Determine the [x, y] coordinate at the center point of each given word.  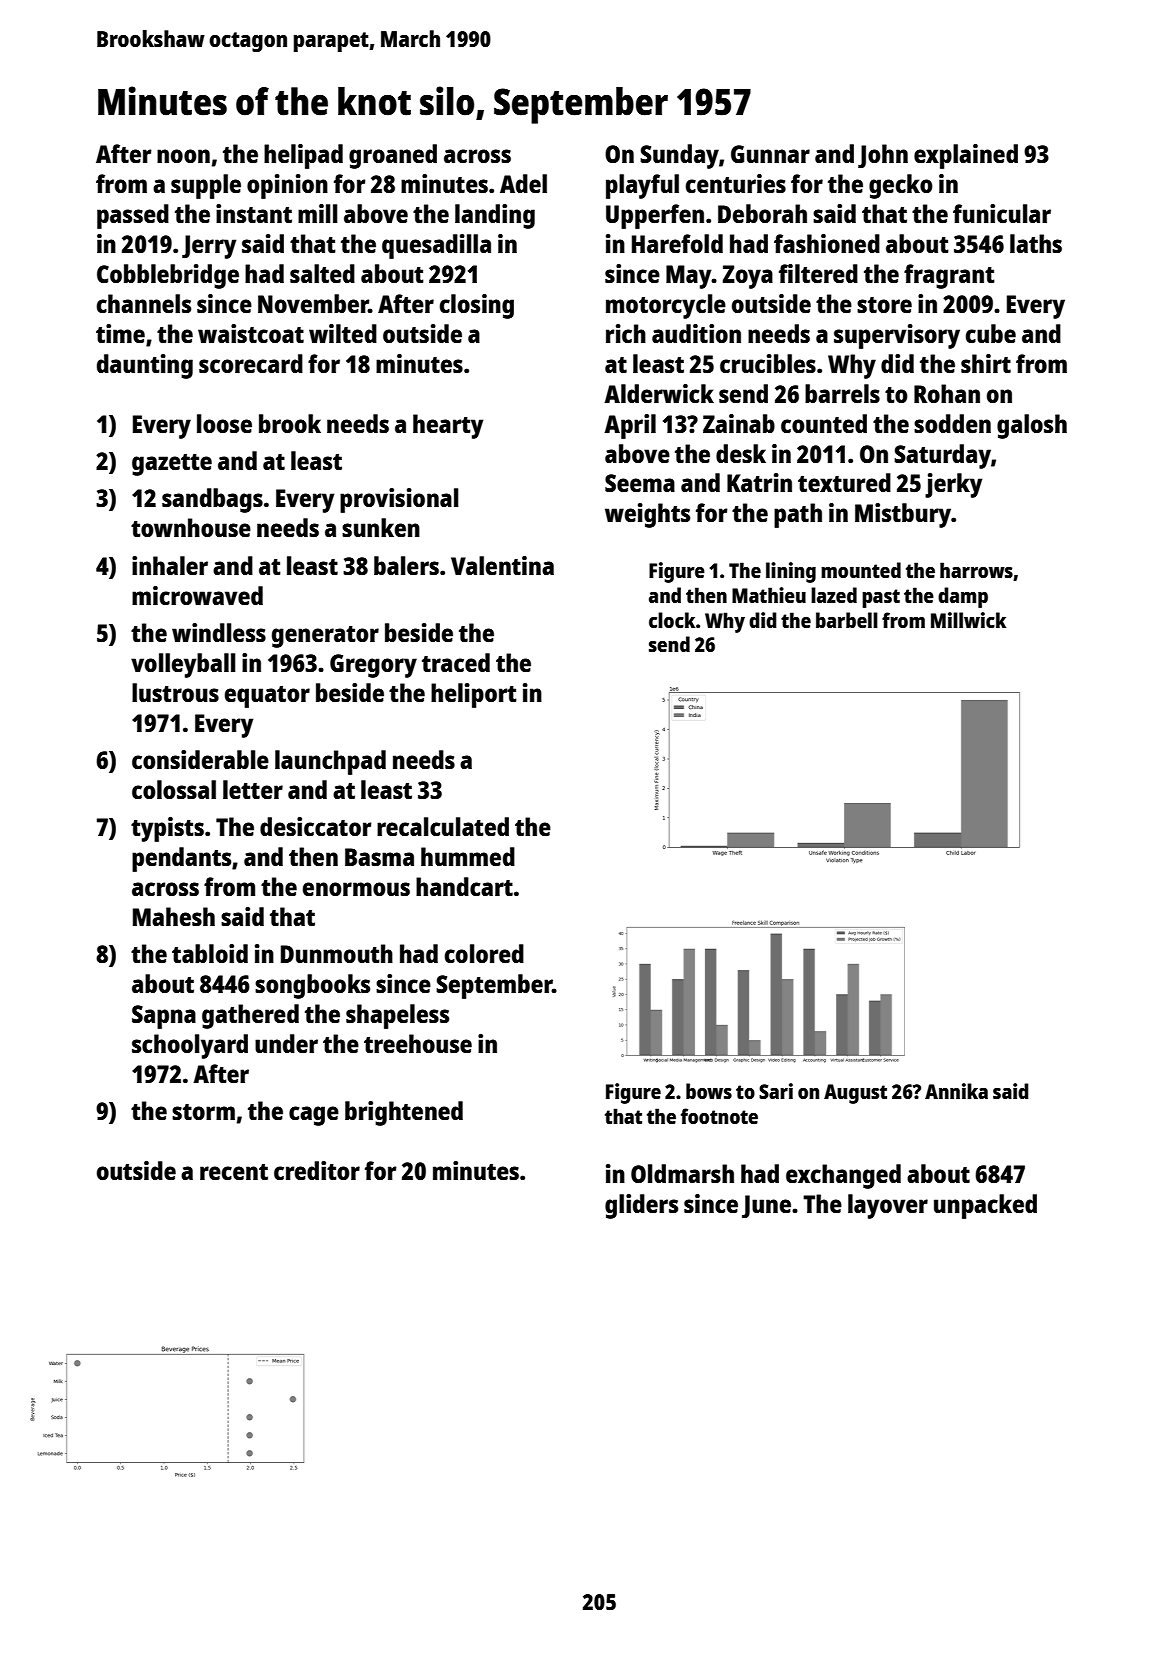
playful [642, 186]
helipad [303, 156]
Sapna [164, 1017]
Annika [956, 1091]
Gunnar [770, 154]
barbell [847, 620]
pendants [181, 859]
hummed [468, 856]
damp [963, 597]
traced [456, 662]
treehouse [418, 1043]
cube [991, 333]
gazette [172, 465]
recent [234, 1172]
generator [325, 637]
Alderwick [659, 393]
